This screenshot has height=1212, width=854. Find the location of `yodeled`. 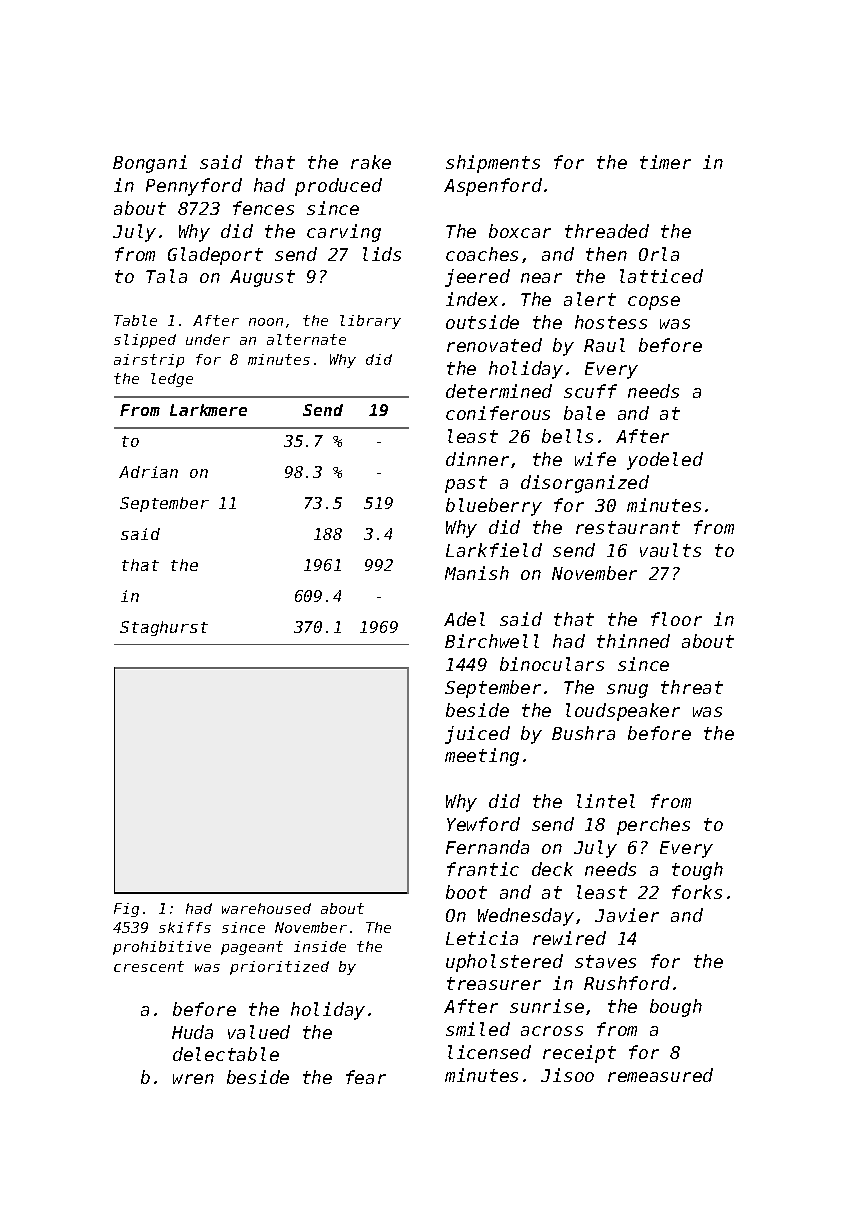

yodeled is located at coordinates (665, 461).
